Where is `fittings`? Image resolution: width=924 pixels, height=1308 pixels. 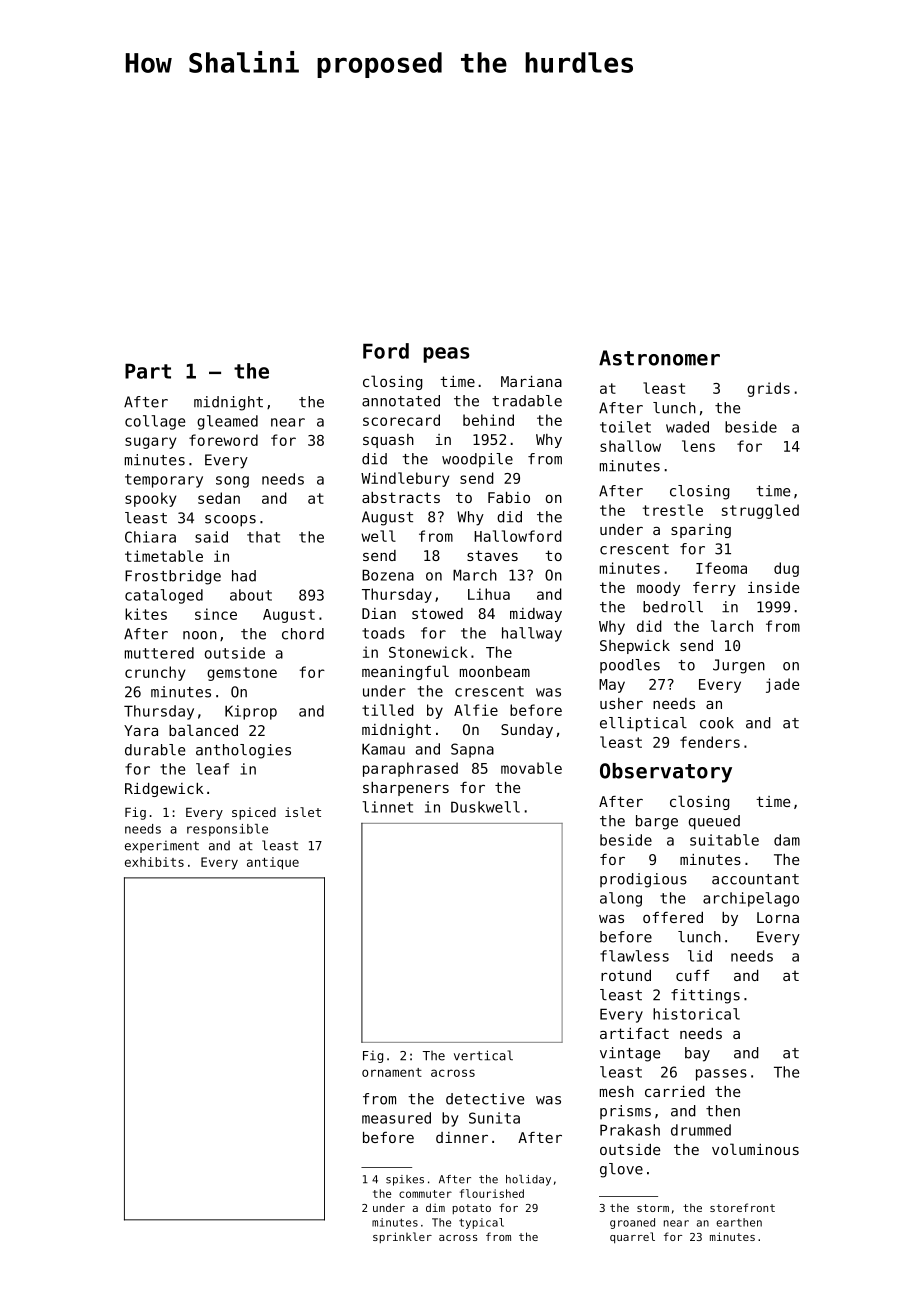
fittings is located at coordinates (705, 996).
